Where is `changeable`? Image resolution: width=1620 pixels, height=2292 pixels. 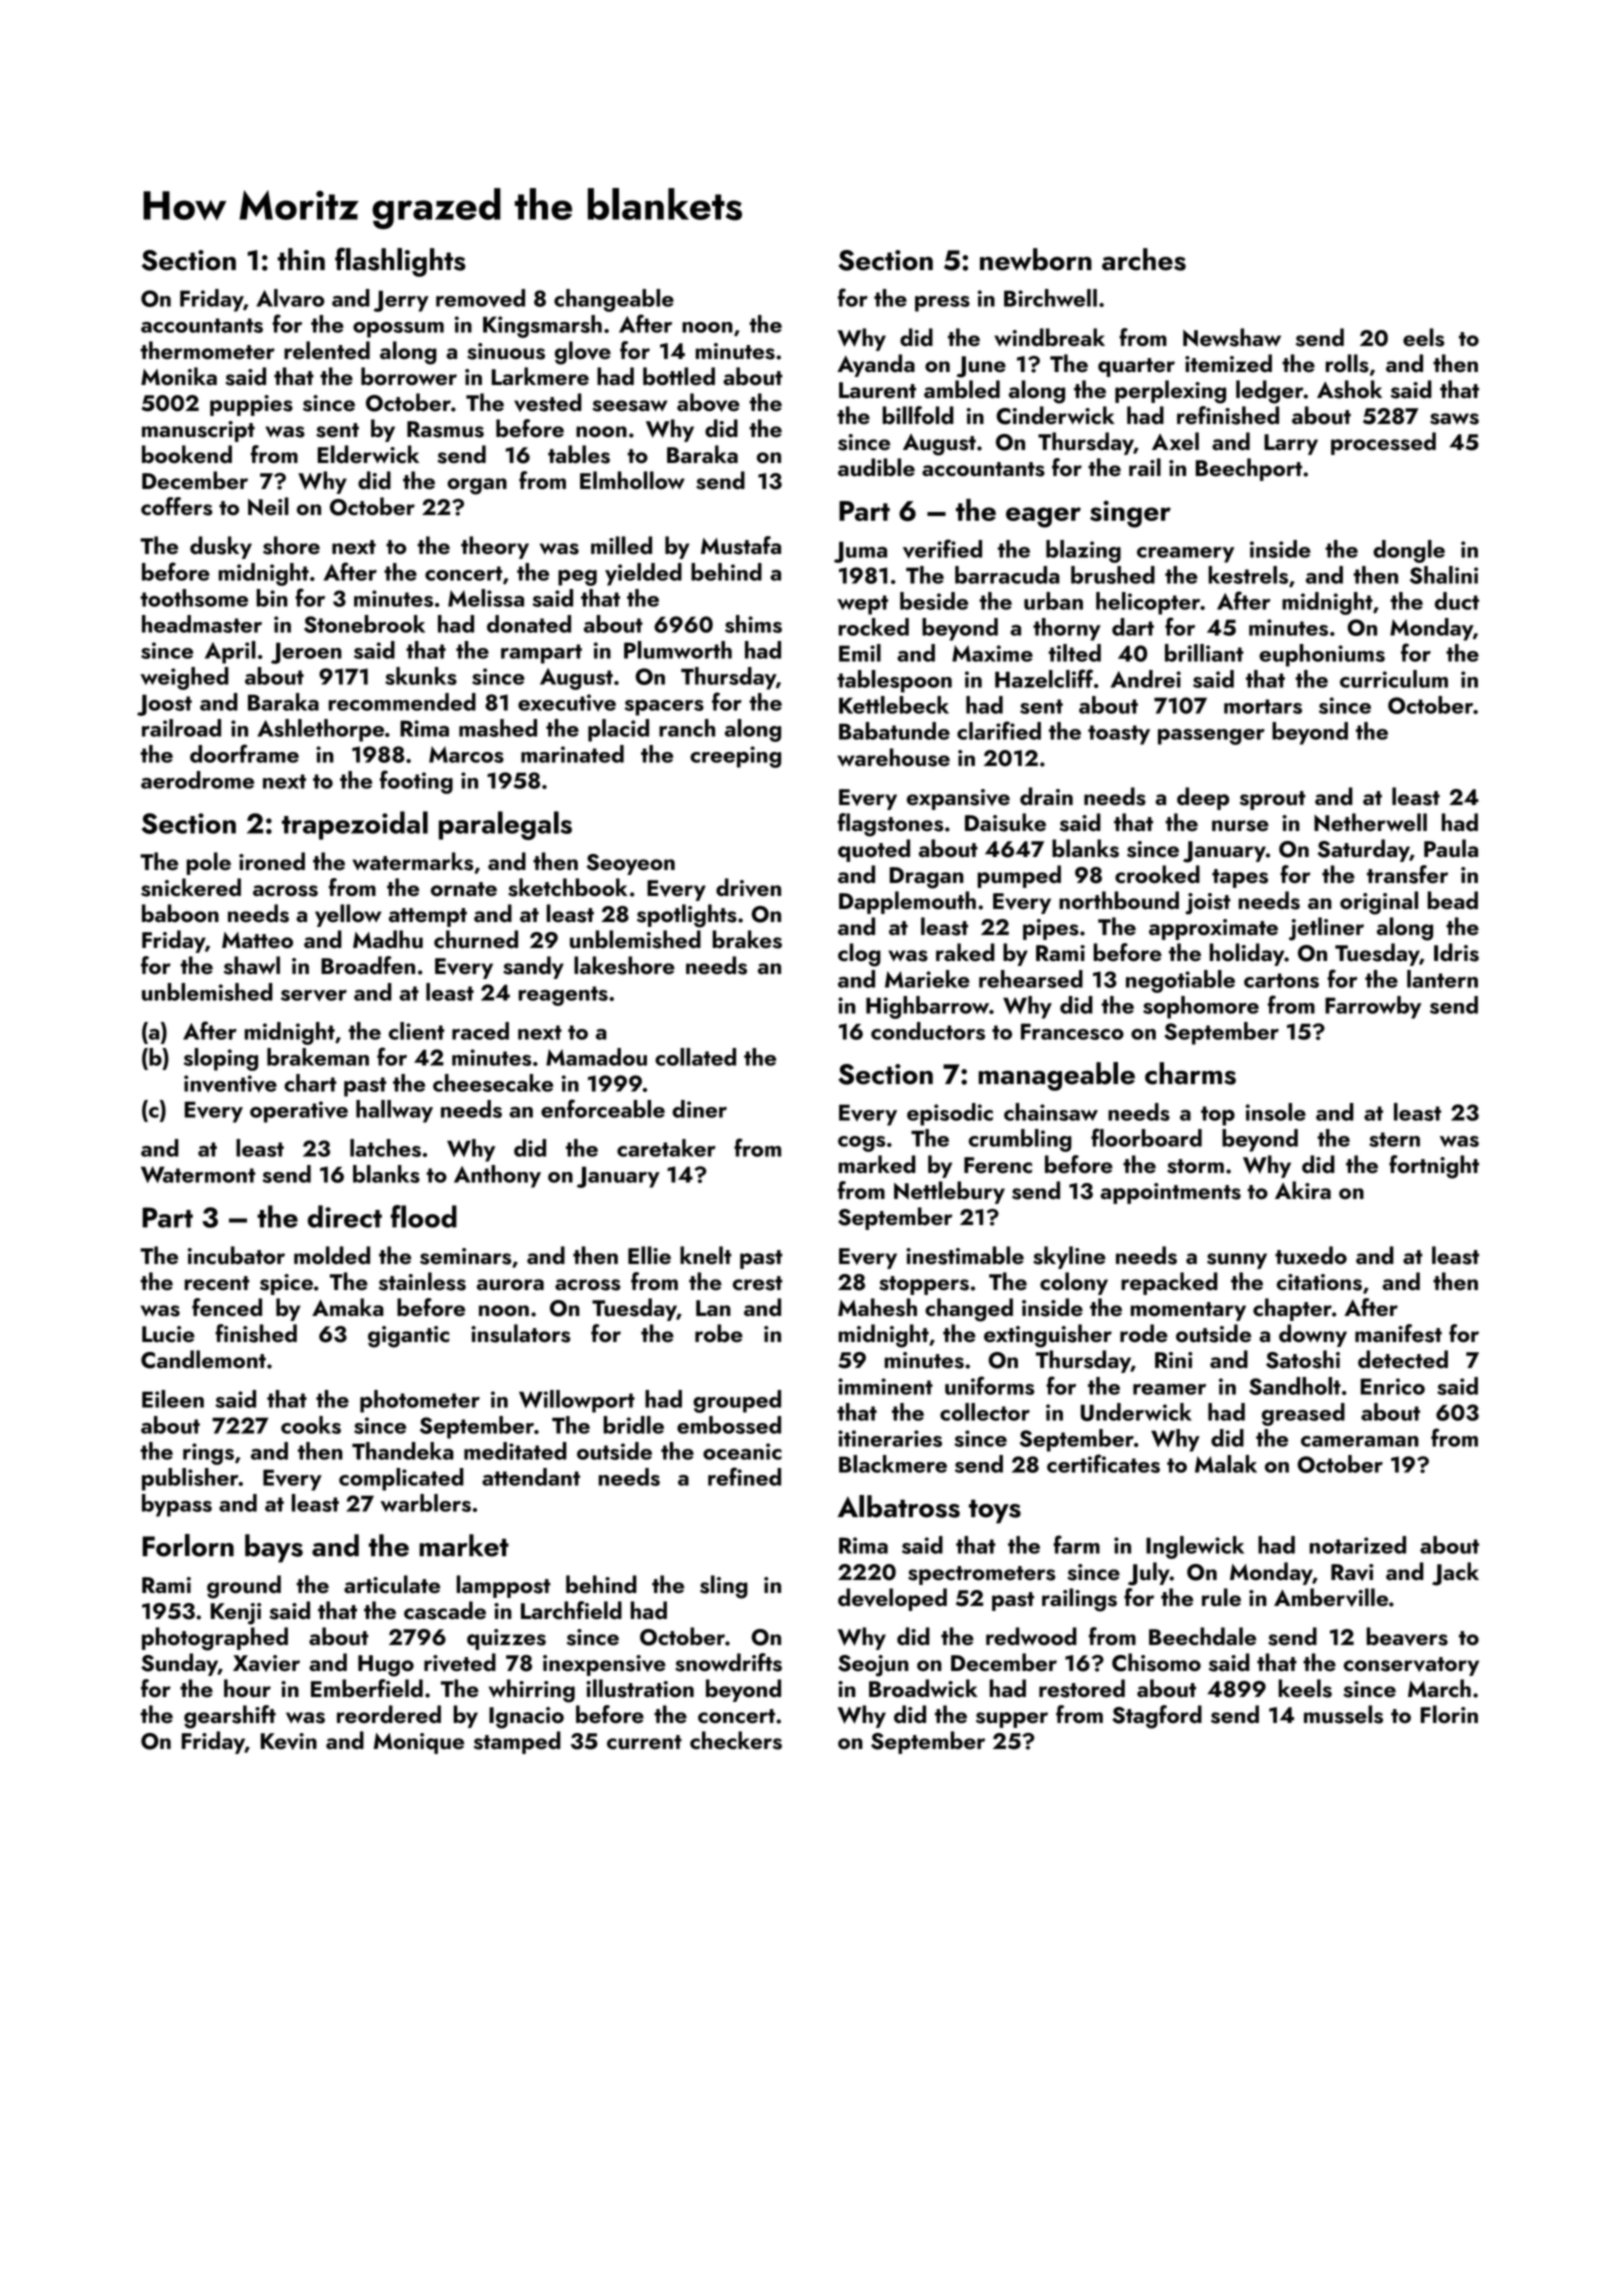 changeable is located at coordinates (614, 300).
